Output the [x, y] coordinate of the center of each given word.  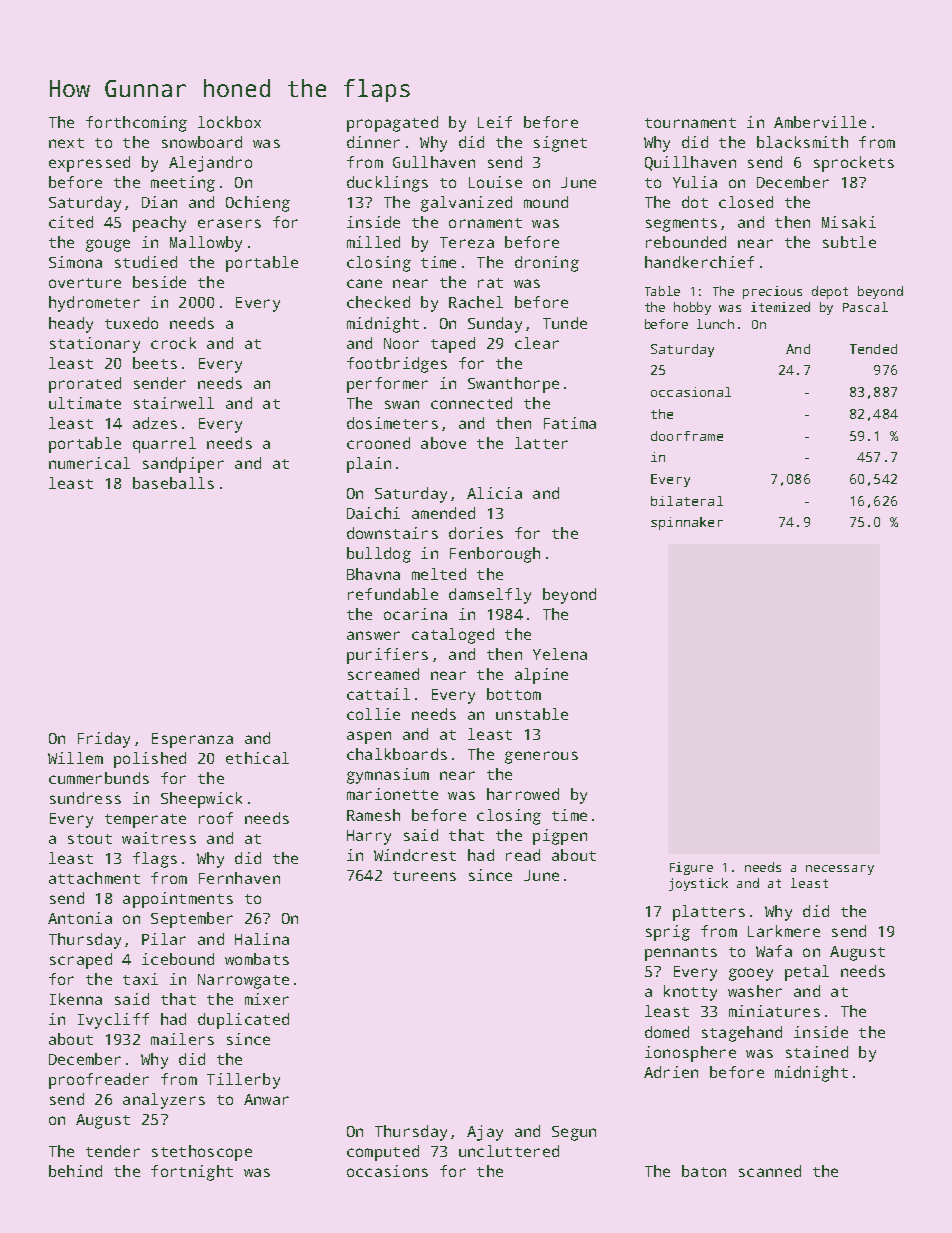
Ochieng [258, 204]
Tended [873, 349]
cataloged [453, 636]
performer [387, 385]
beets [155, 363]
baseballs [173, 483]
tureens [424, 876]
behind [75, 1171]
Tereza [467, 242]
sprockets [854, 164]
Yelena [560, 654]
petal [807, 973]
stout [90, 839]
